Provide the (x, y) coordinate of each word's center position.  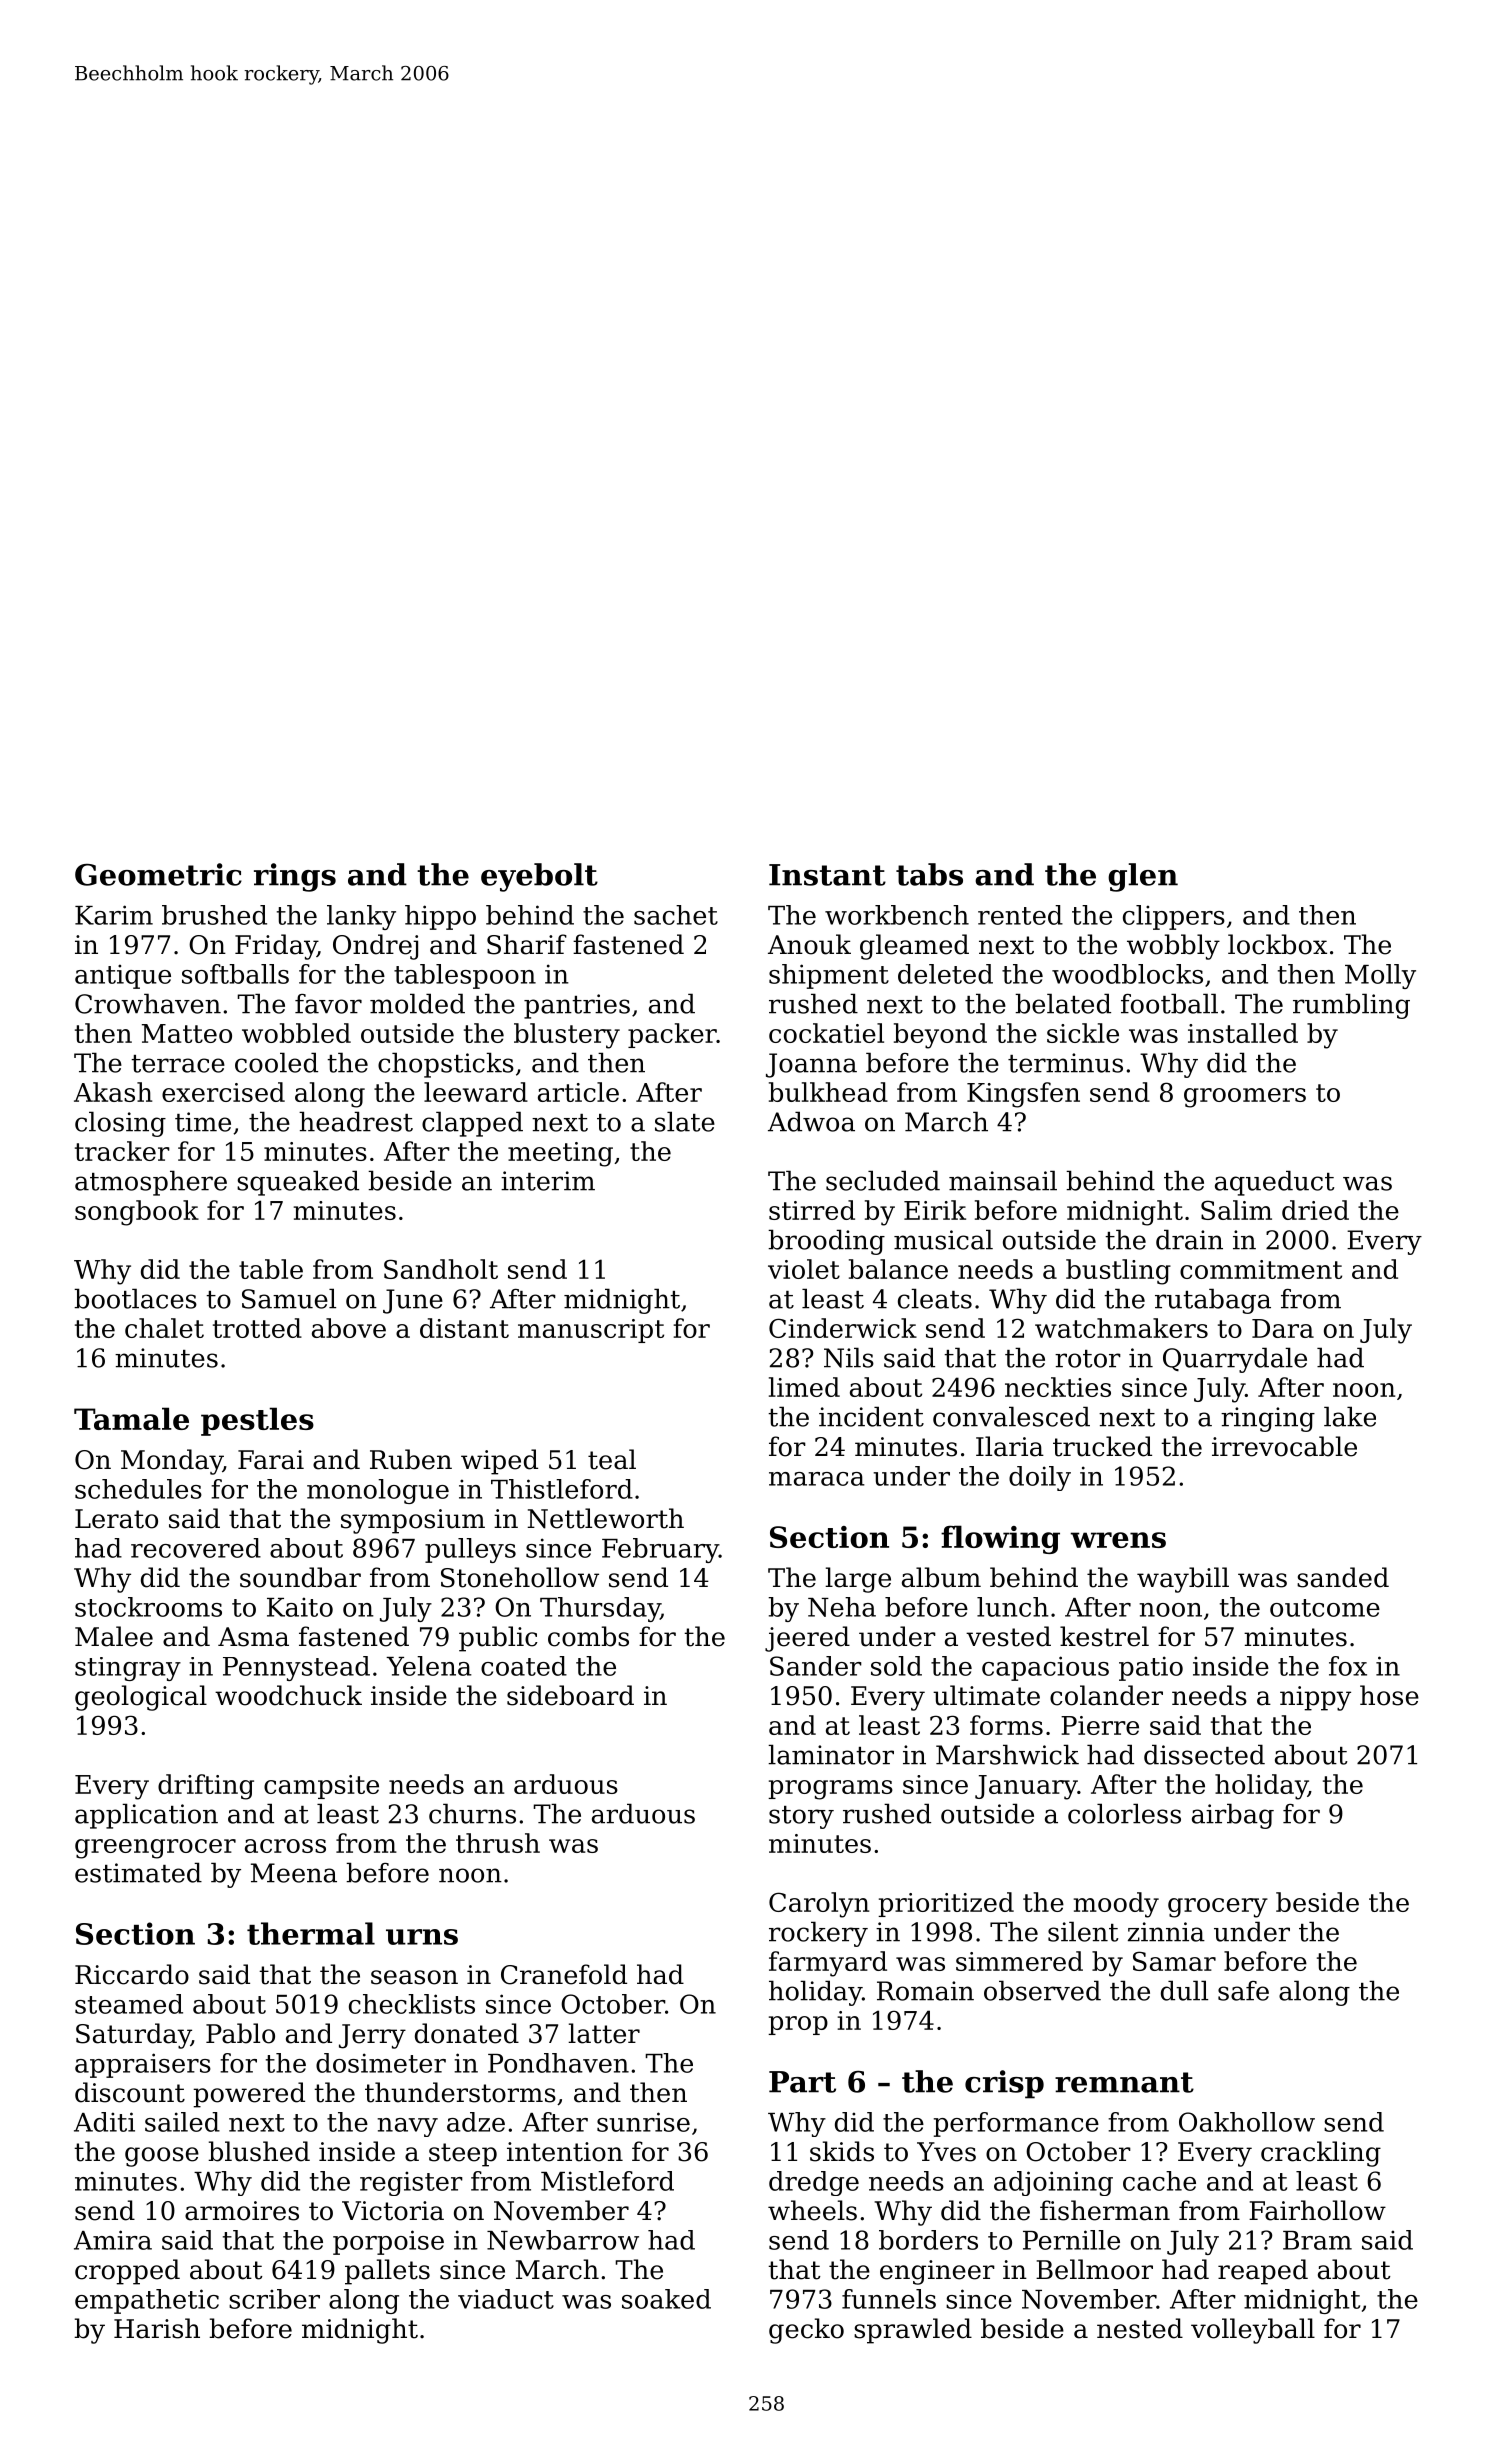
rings (295, 877)
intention (565, 2152)
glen (1143, 877)
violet (804, 1269)
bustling (1118, 1272)
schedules (138, 1489)
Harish (157, 2328)
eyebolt (539, 877)
